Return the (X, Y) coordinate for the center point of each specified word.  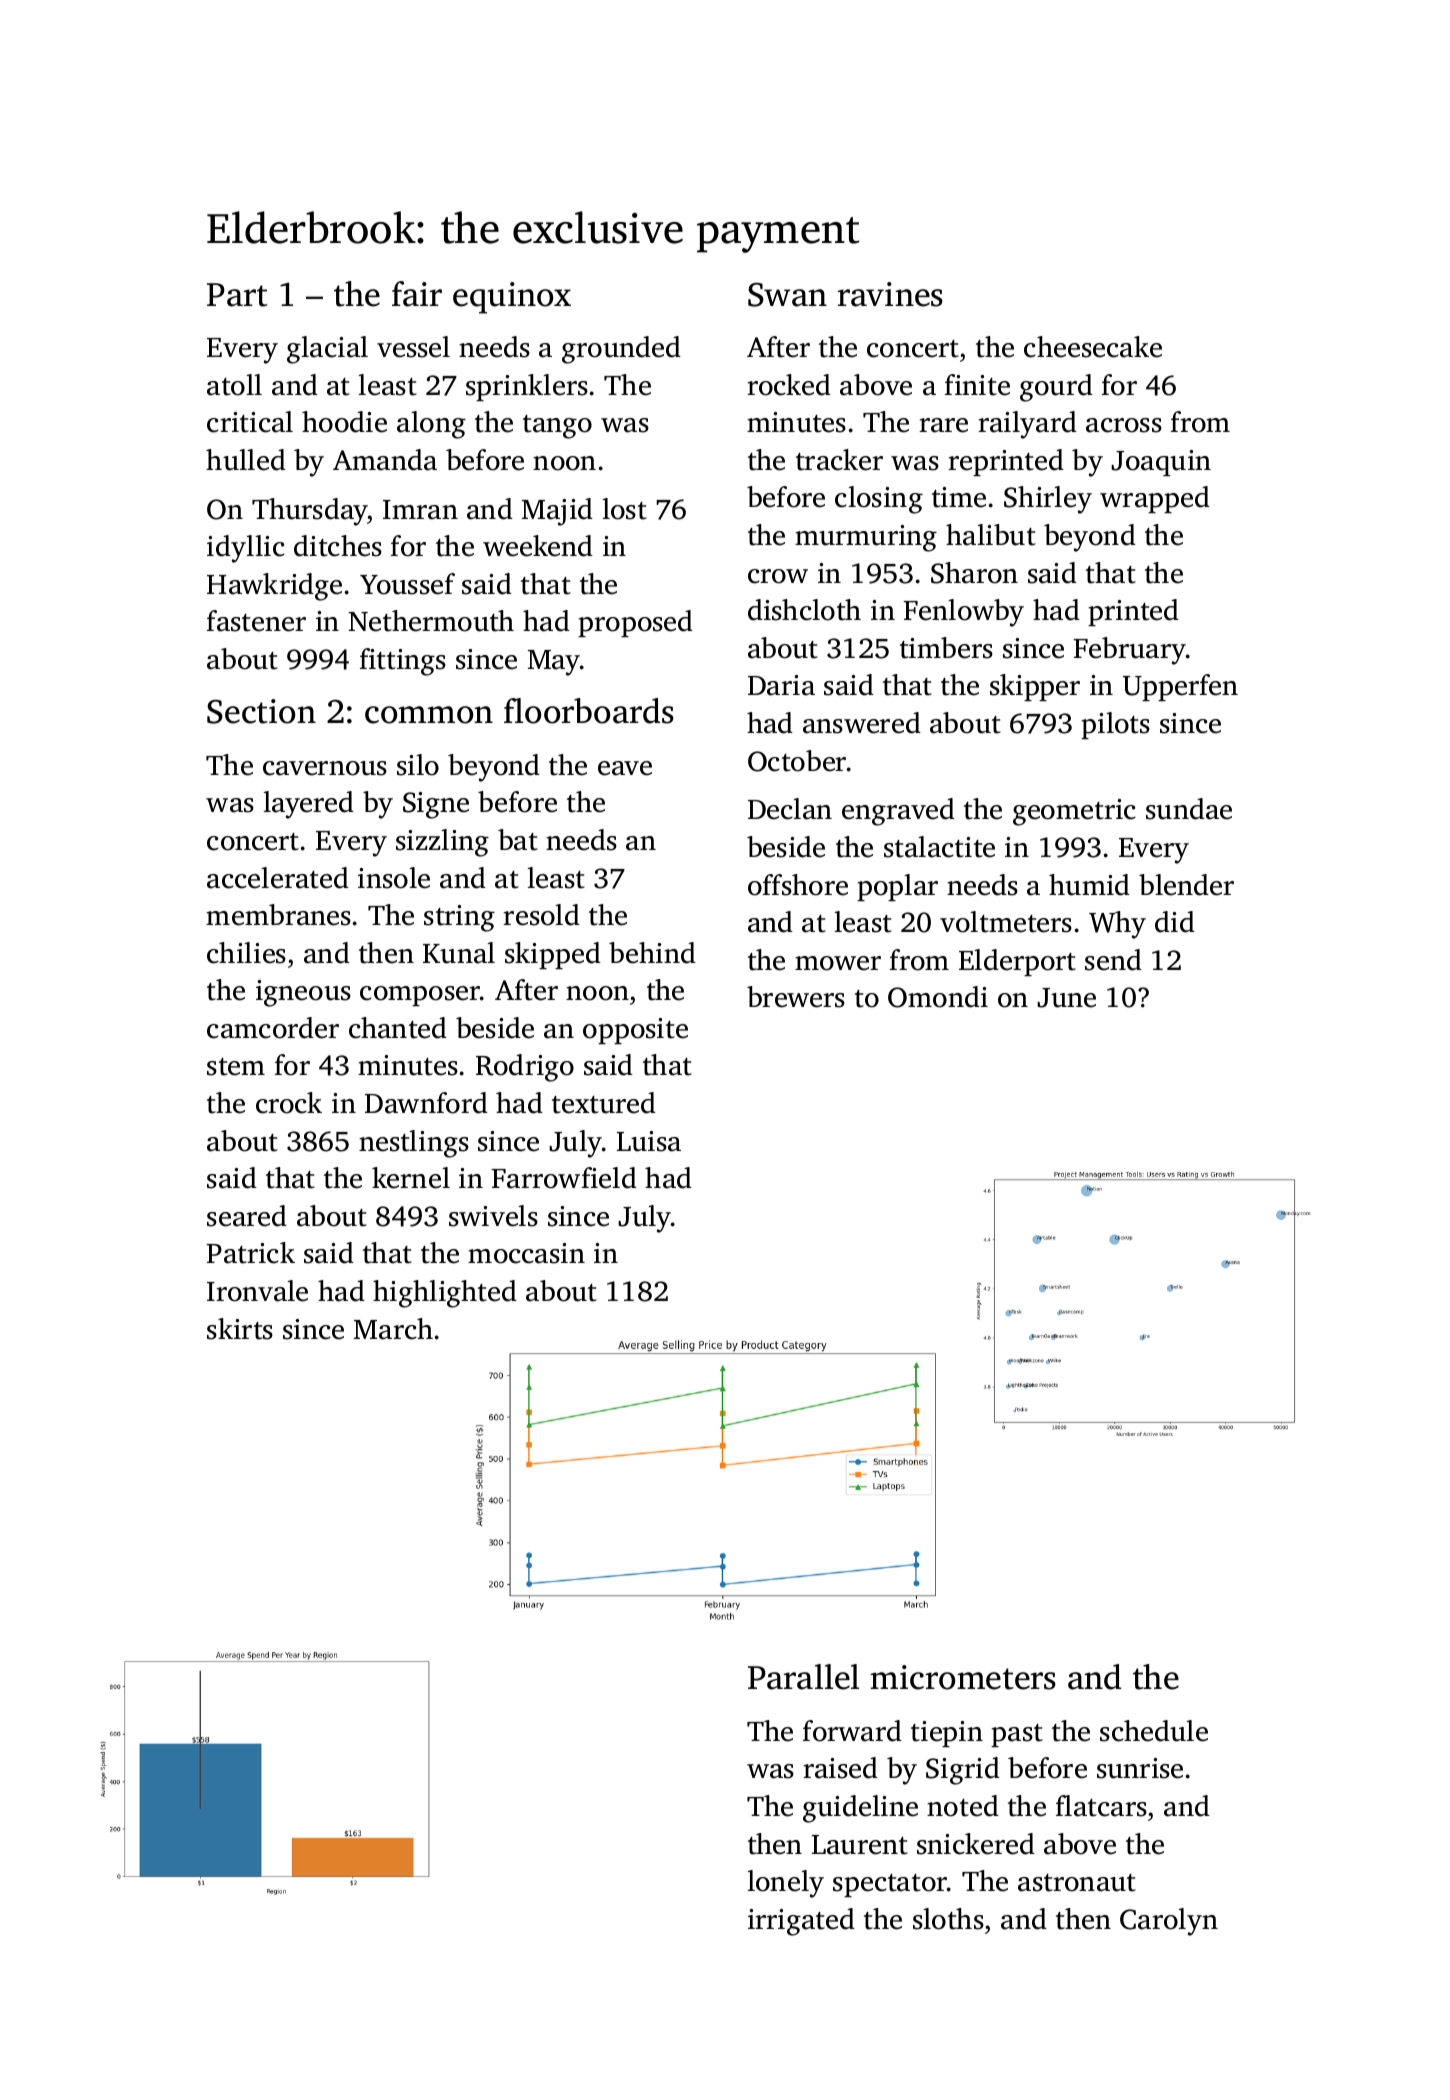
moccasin (526, 1253)
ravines (890, 294)
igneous (303, 993)
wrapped (1155, 499)
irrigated (801, 1922)
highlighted (445, 1294)
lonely (786, 1884)
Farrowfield (564, 1178)
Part (237, 295)
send (1113, 960)
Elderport (1017, 962)
